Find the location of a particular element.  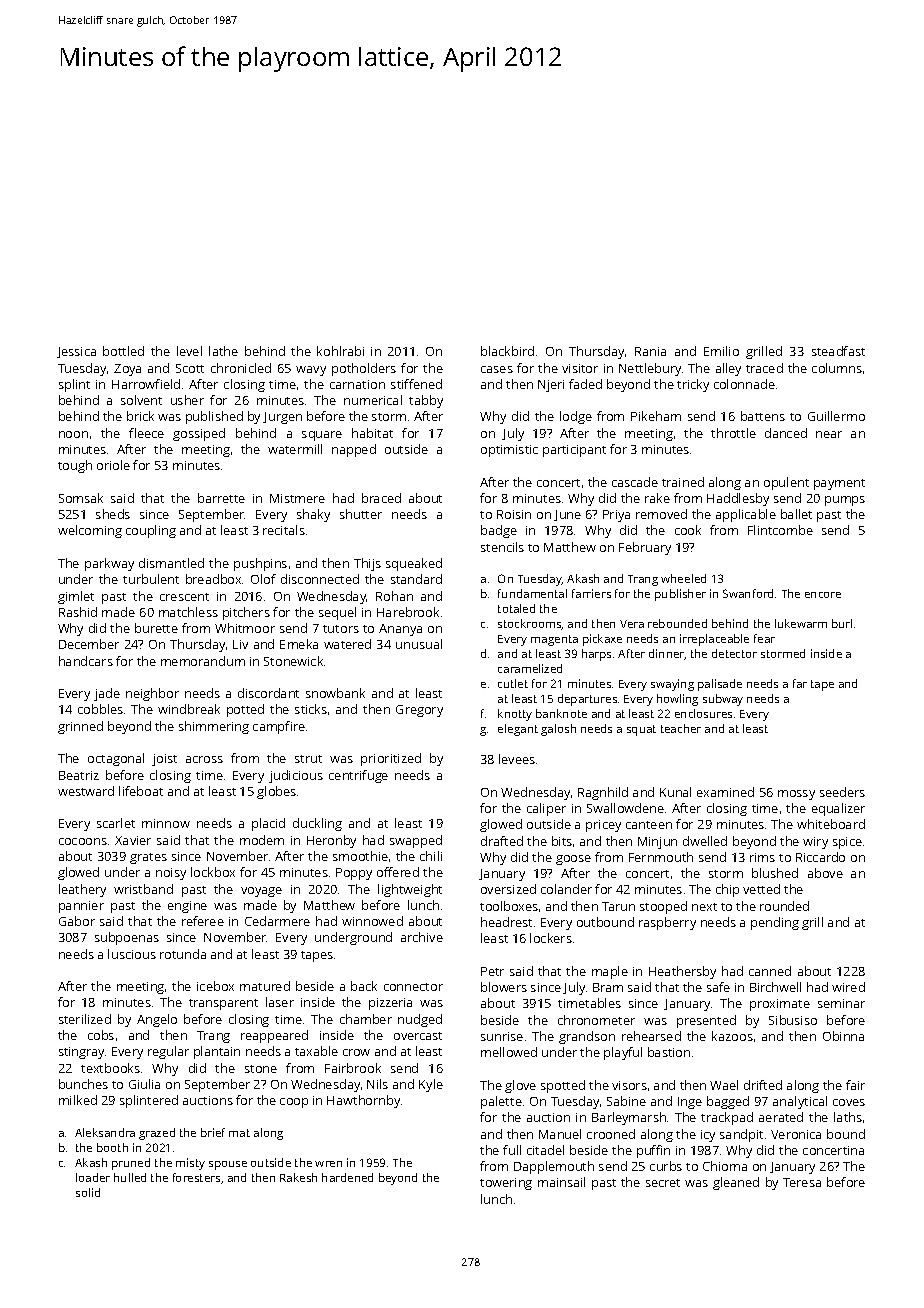

minnow is located at coordinates (166, 823).
